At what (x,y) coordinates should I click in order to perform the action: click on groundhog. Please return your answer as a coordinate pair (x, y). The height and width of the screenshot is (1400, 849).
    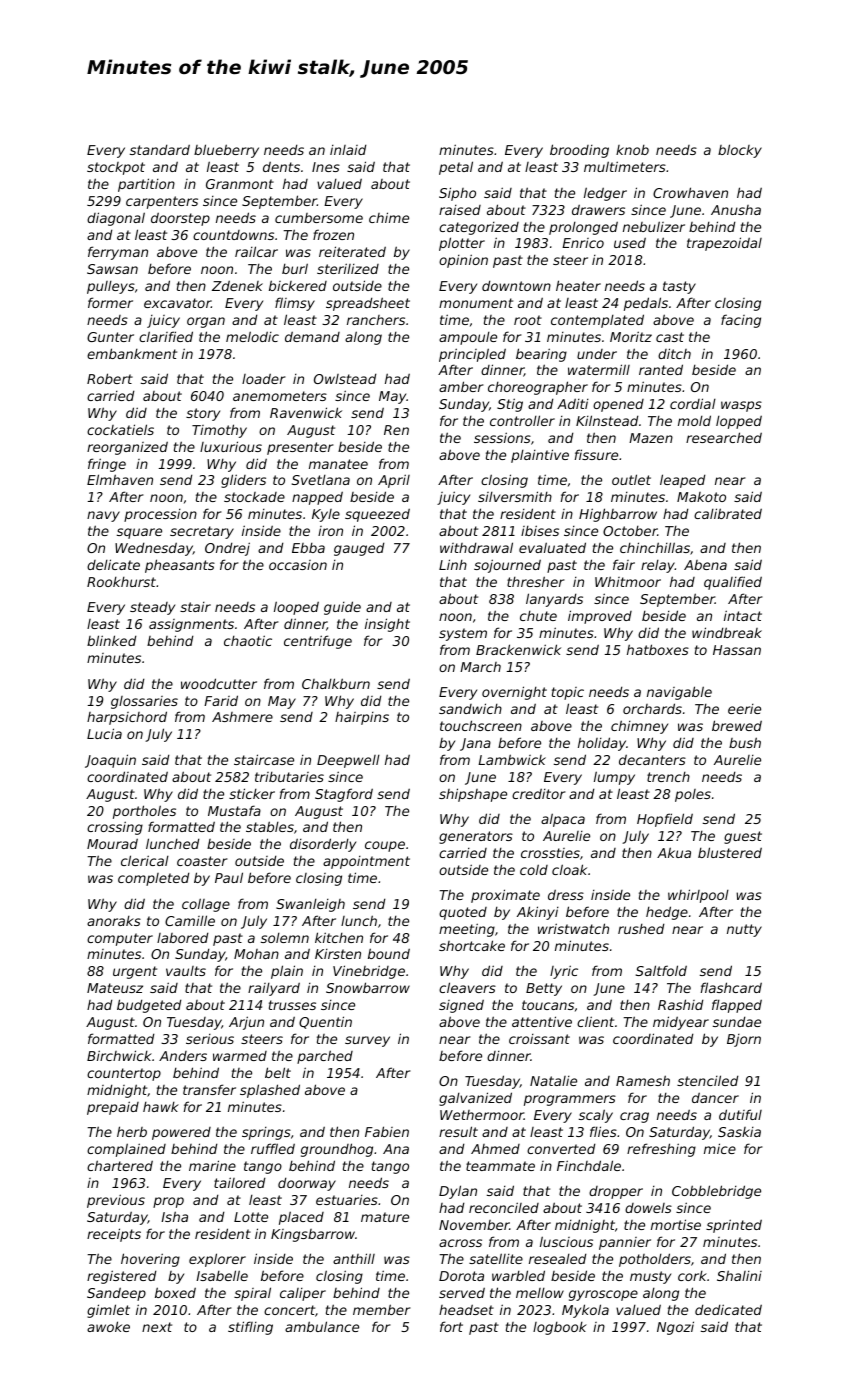
    Looking at the image, I should click on (337, 1150).
